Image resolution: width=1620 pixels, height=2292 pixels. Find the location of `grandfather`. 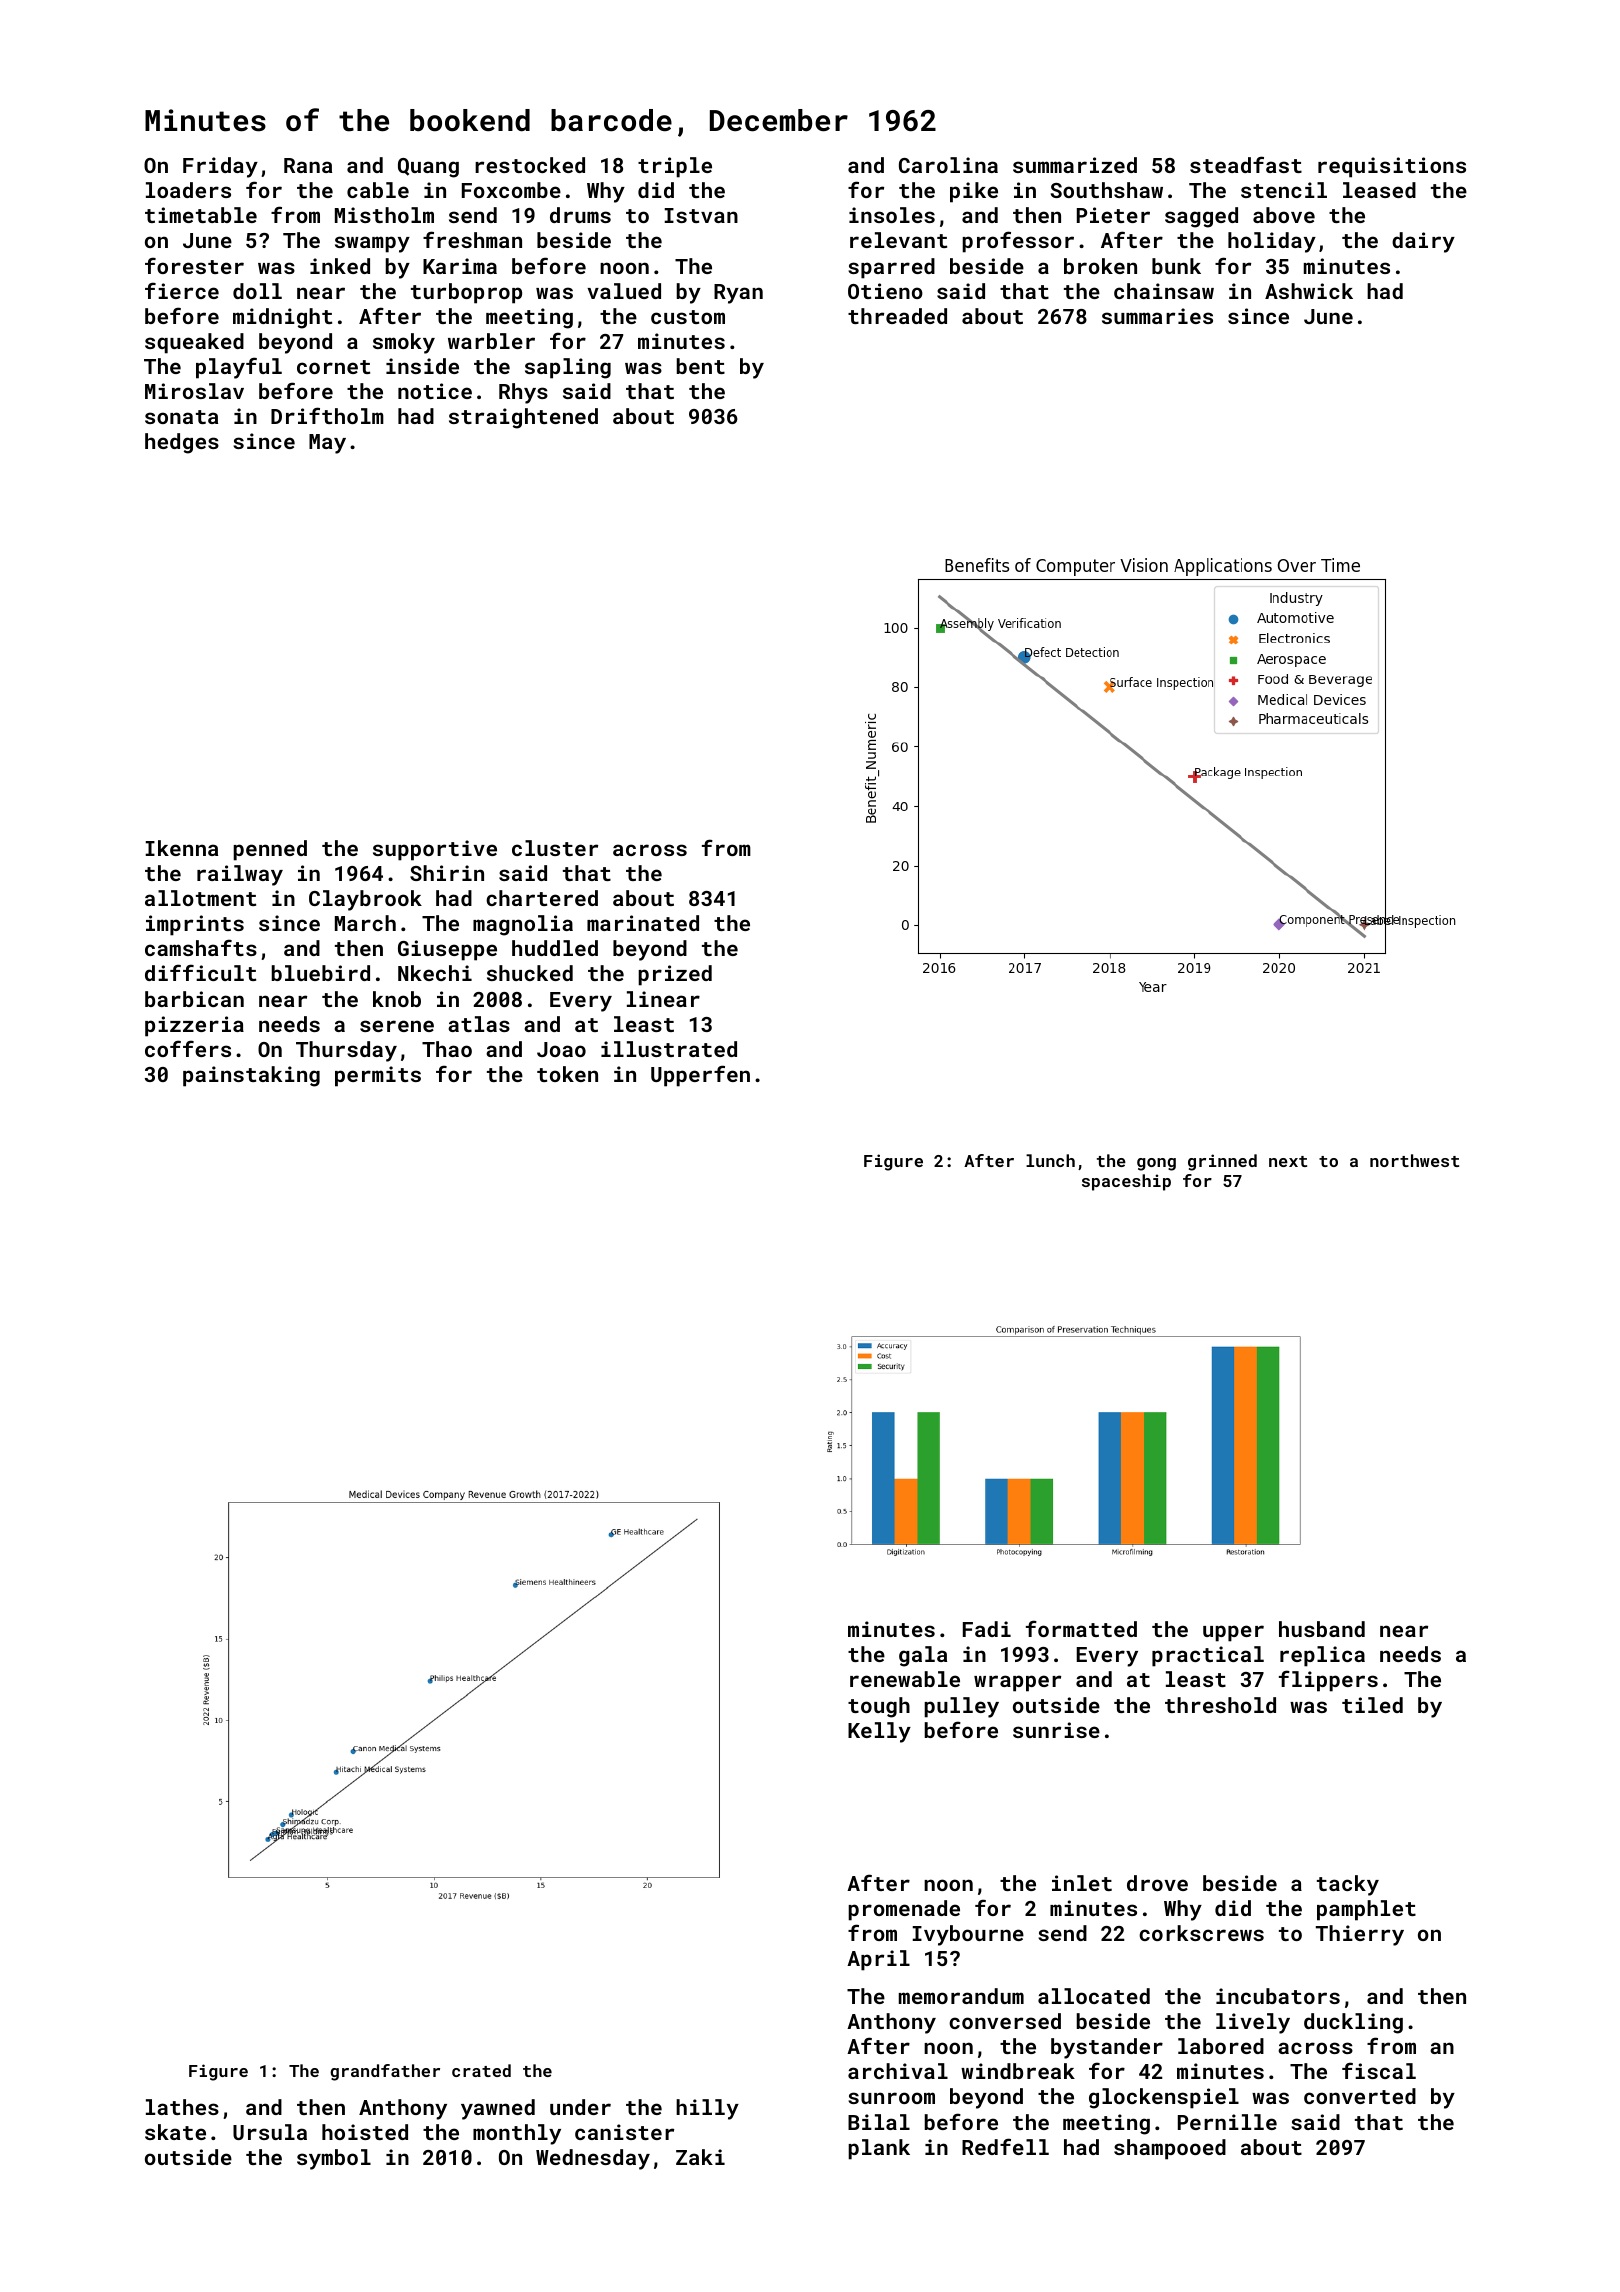

grandfather is located at coordinates (385, 2072).
